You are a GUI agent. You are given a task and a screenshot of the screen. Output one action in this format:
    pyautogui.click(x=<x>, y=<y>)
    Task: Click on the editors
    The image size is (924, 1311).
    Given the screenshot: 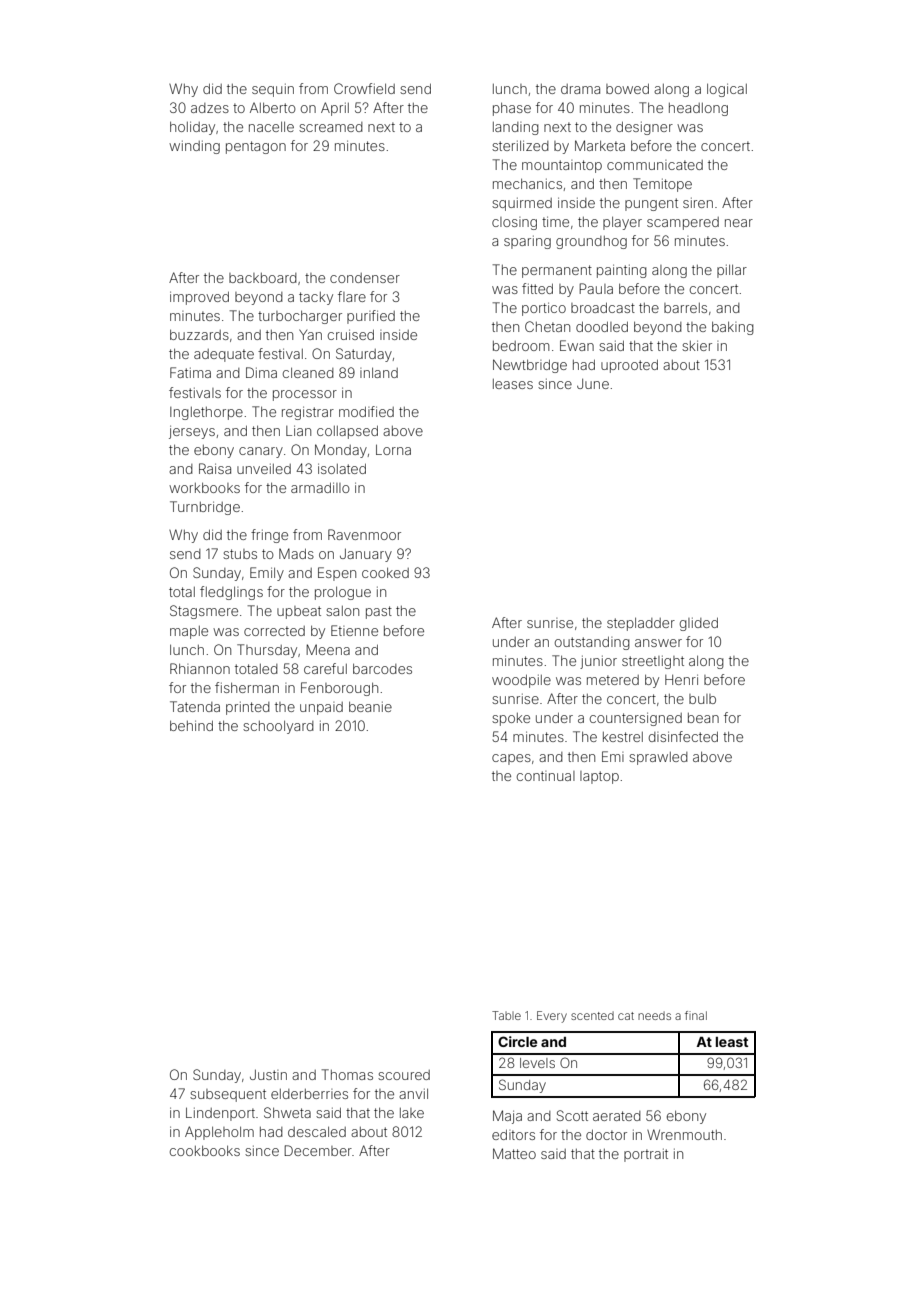 What is the action you would take?
    pyautogui.click(x=513, y=1135)
